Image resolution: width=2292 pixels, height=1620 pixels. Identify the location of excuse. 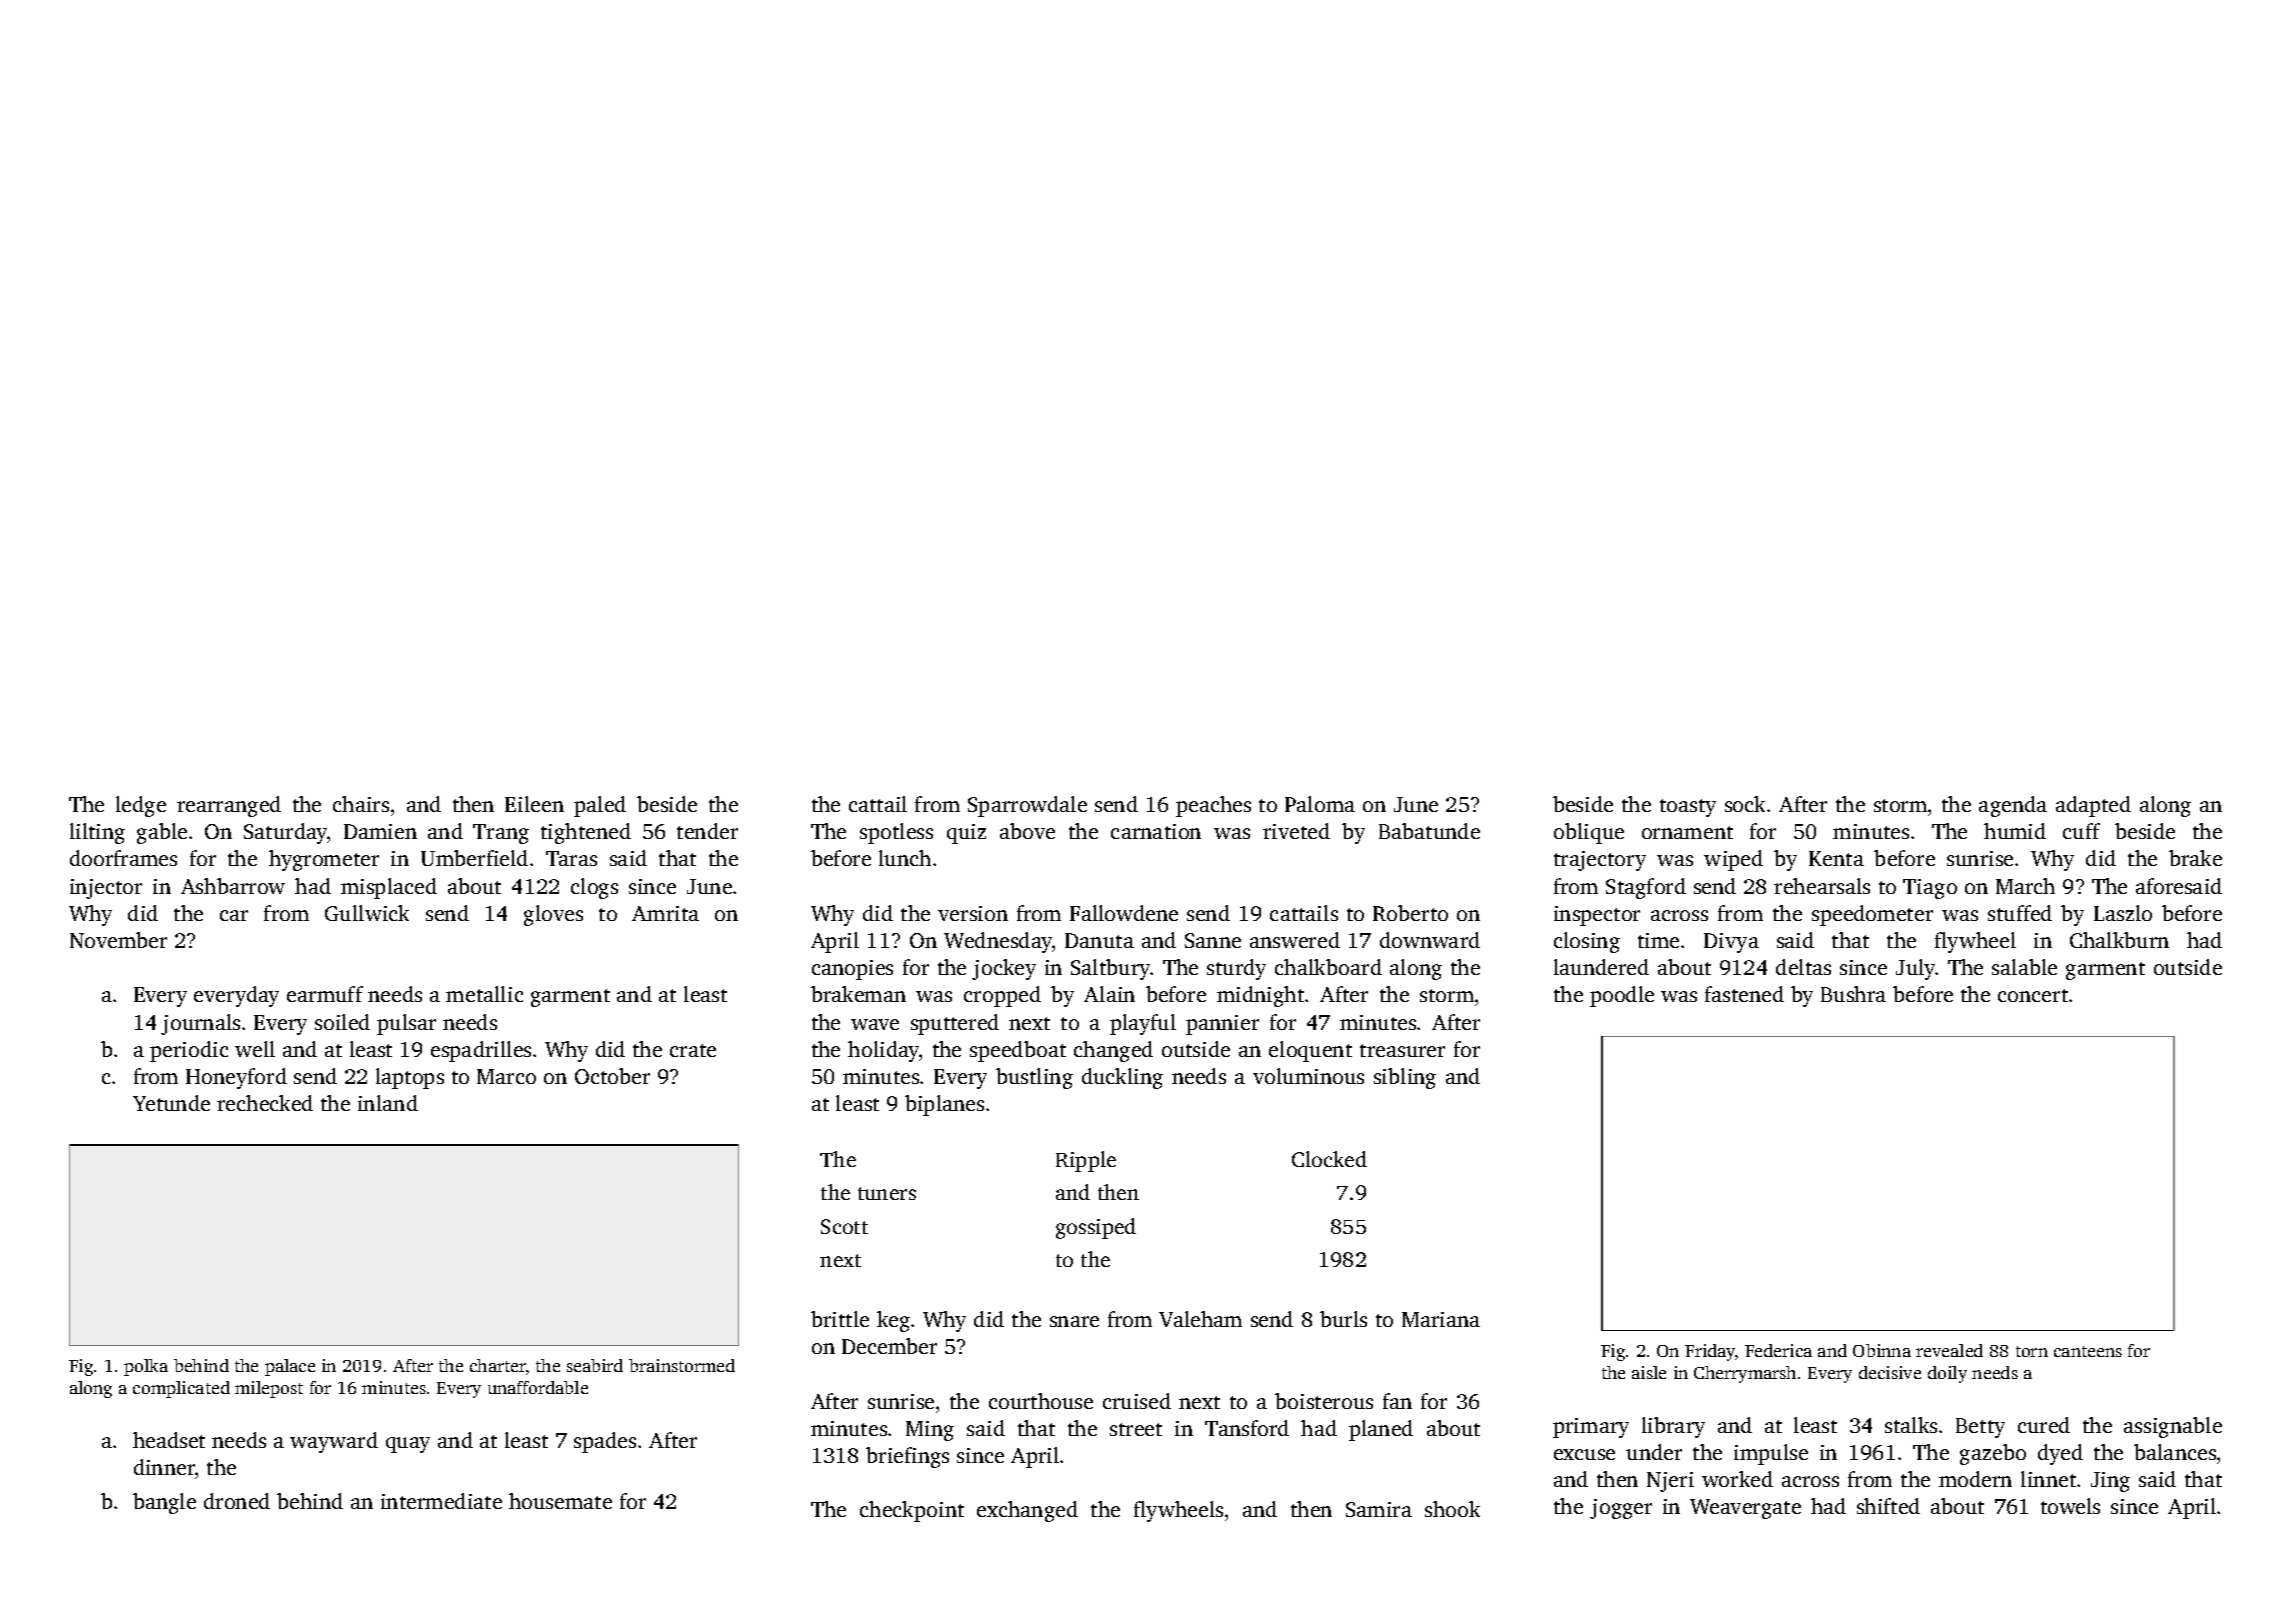
(1584, 1454).
